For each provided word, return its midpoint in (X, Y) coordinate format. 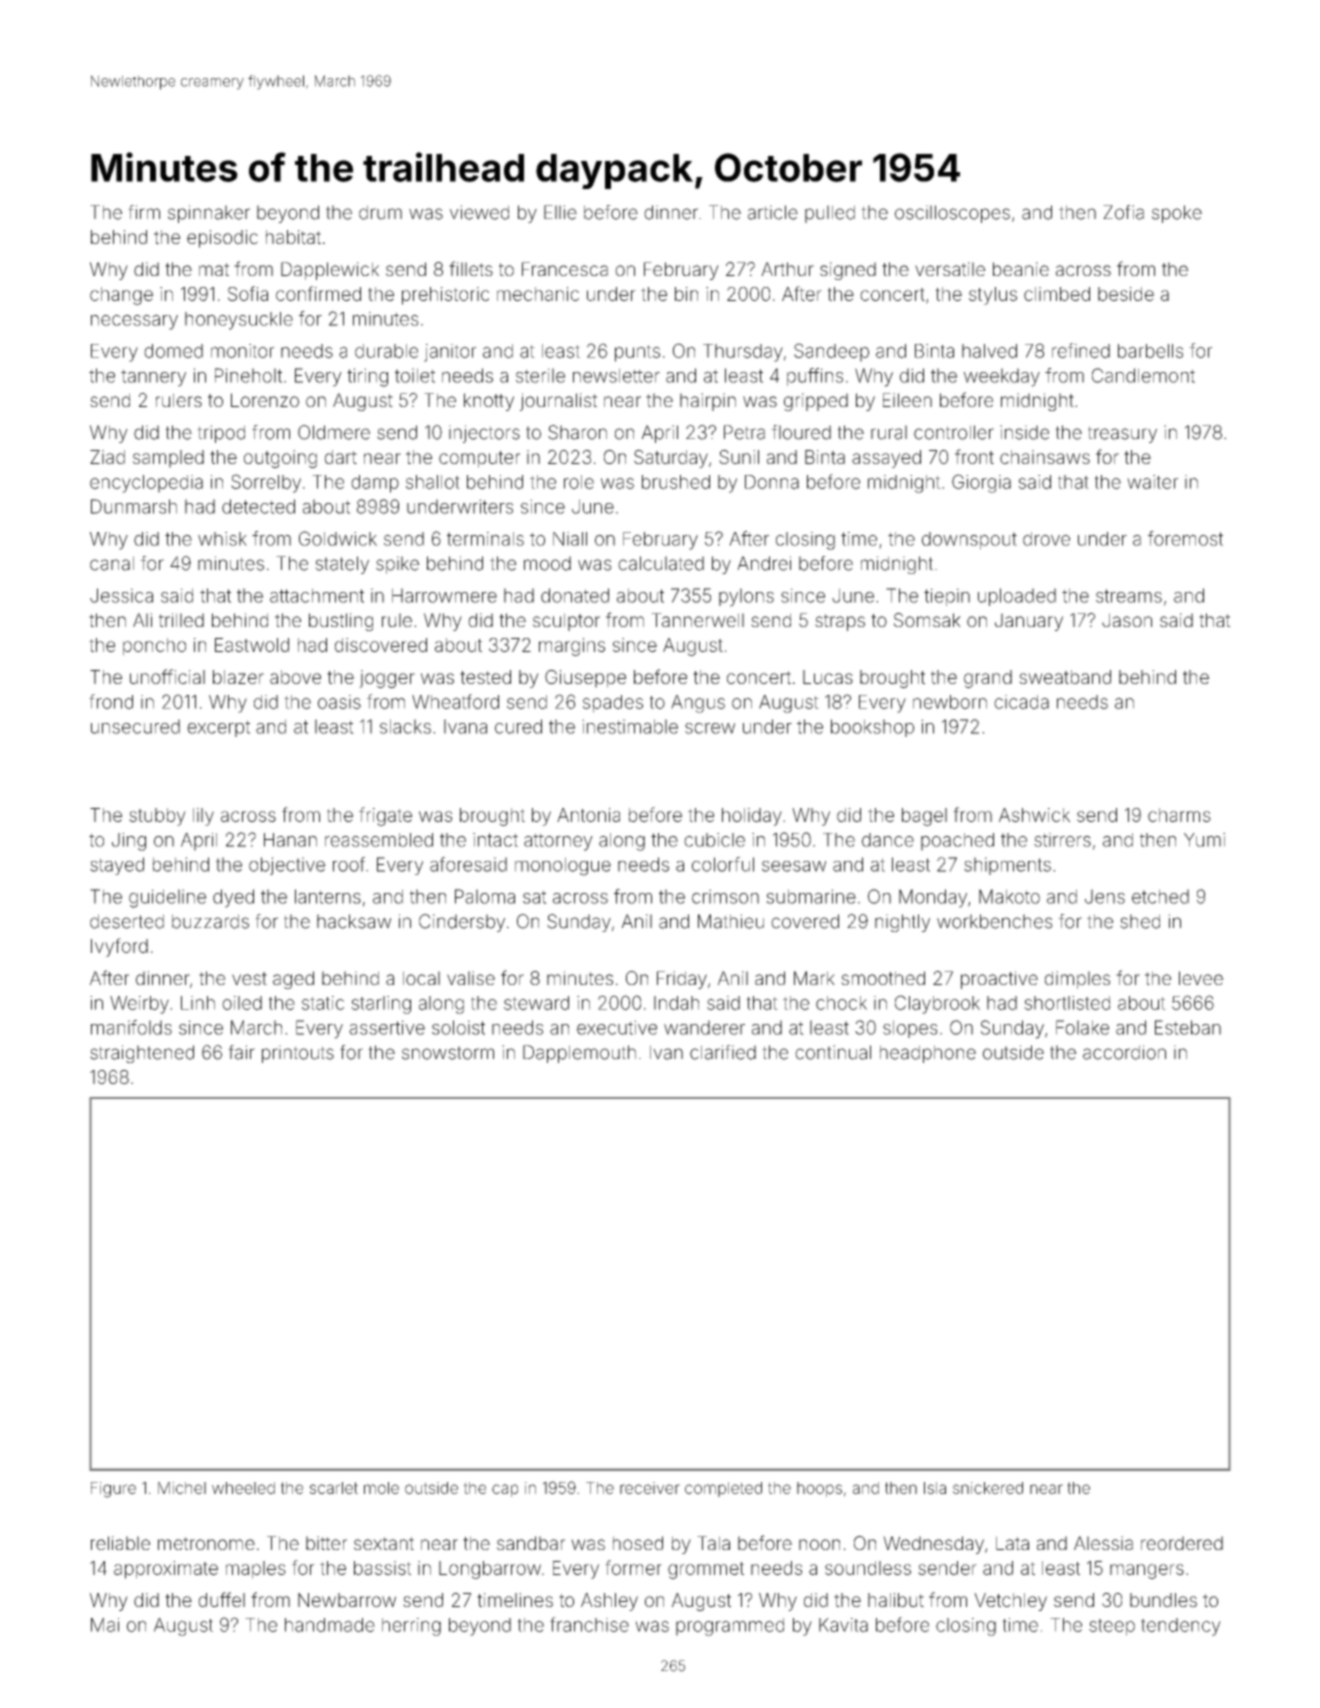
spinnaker (209, 214)
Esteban (1188, 1027)
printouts (298, 1054)
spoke (1177, 214)
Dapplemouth (579, 1054)
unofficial (167, 676)
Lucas (828, 677)
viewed (479, 212)
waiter (1152, 482)
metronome (206, 1543)
